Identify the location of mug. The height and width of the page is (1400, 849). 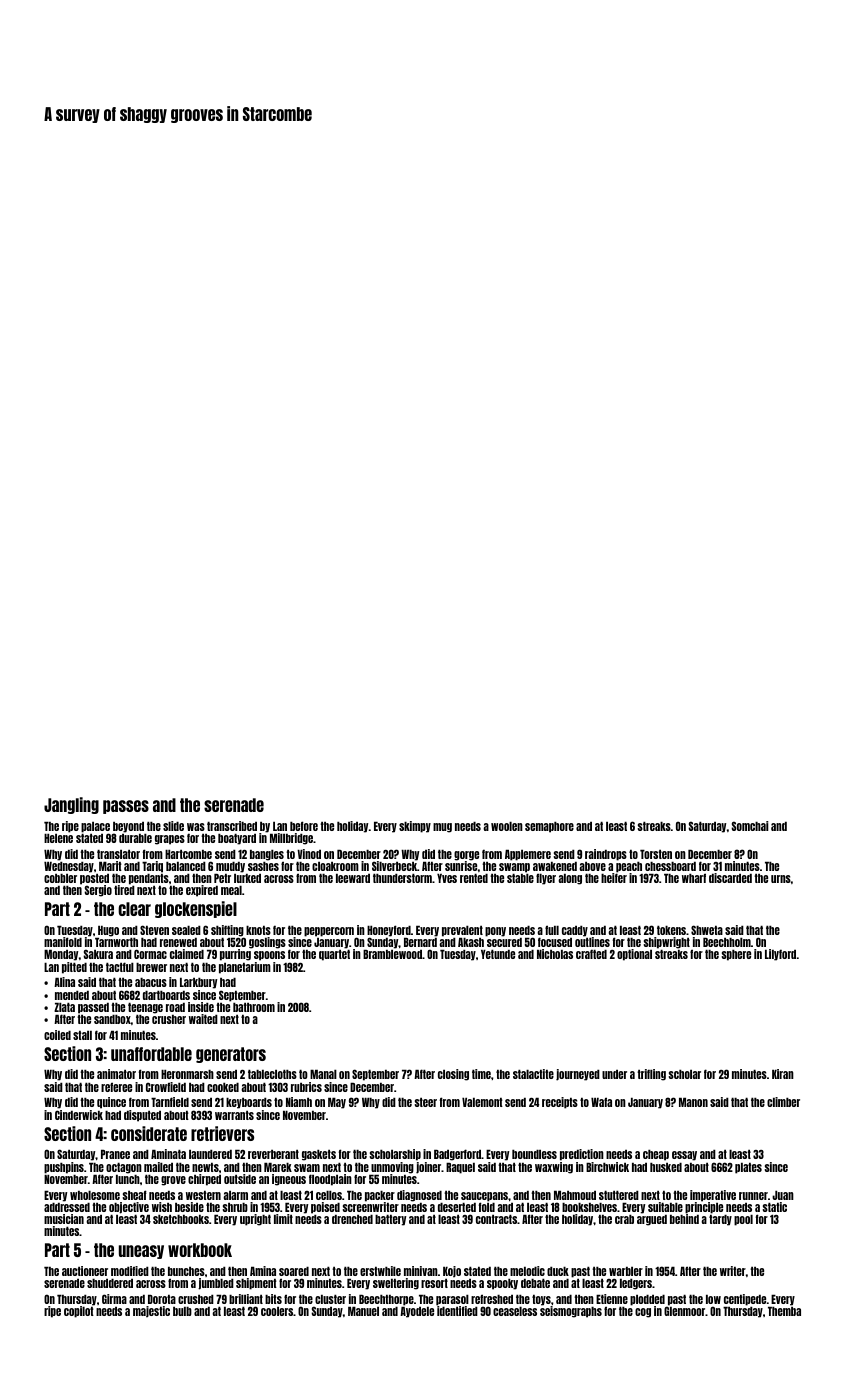
(442, 828).
